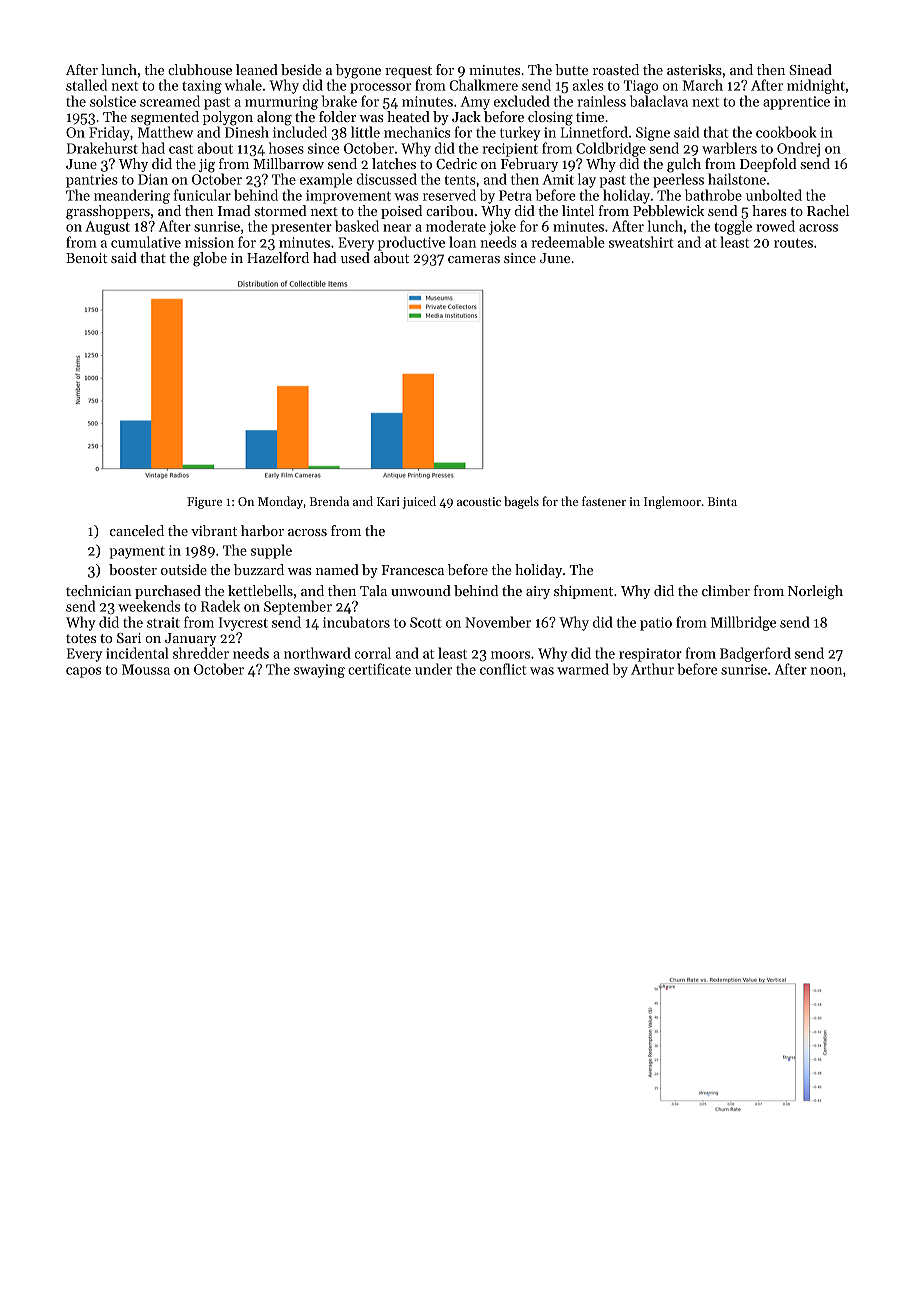  I want to click on lintel, so click(578, 210).
